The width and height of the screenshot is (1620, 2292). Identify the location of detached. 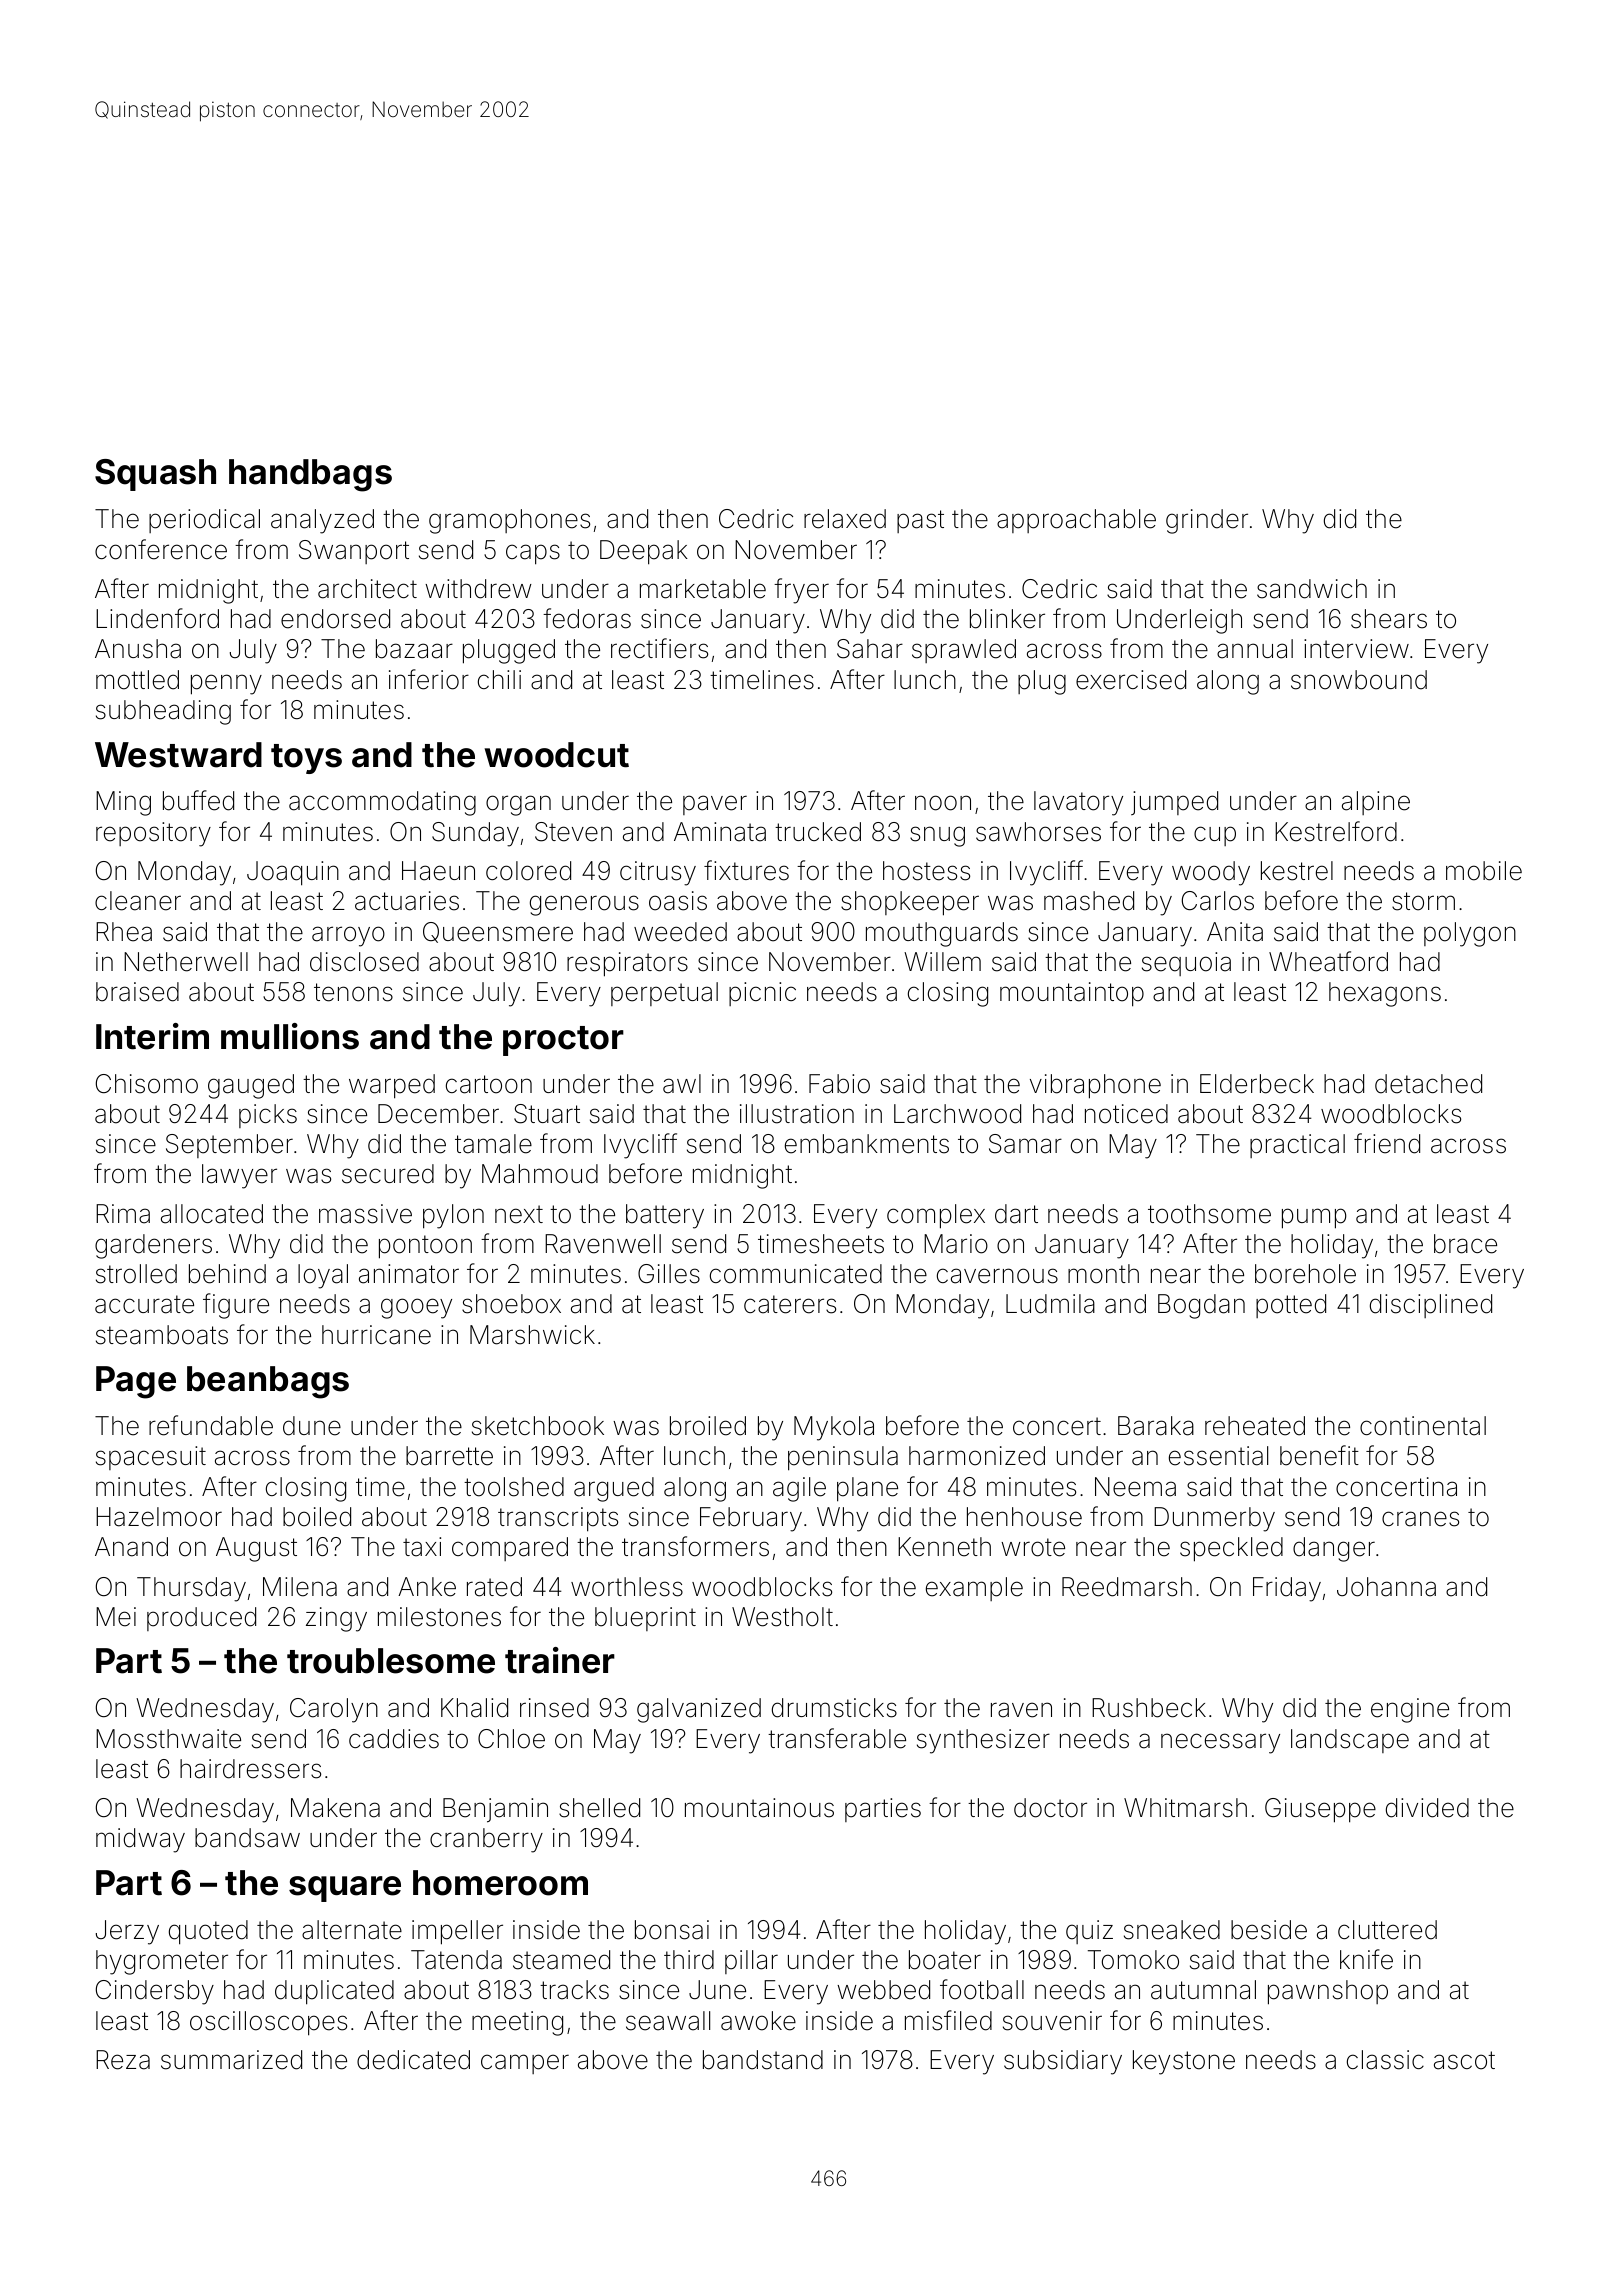
(1428, 1084).
